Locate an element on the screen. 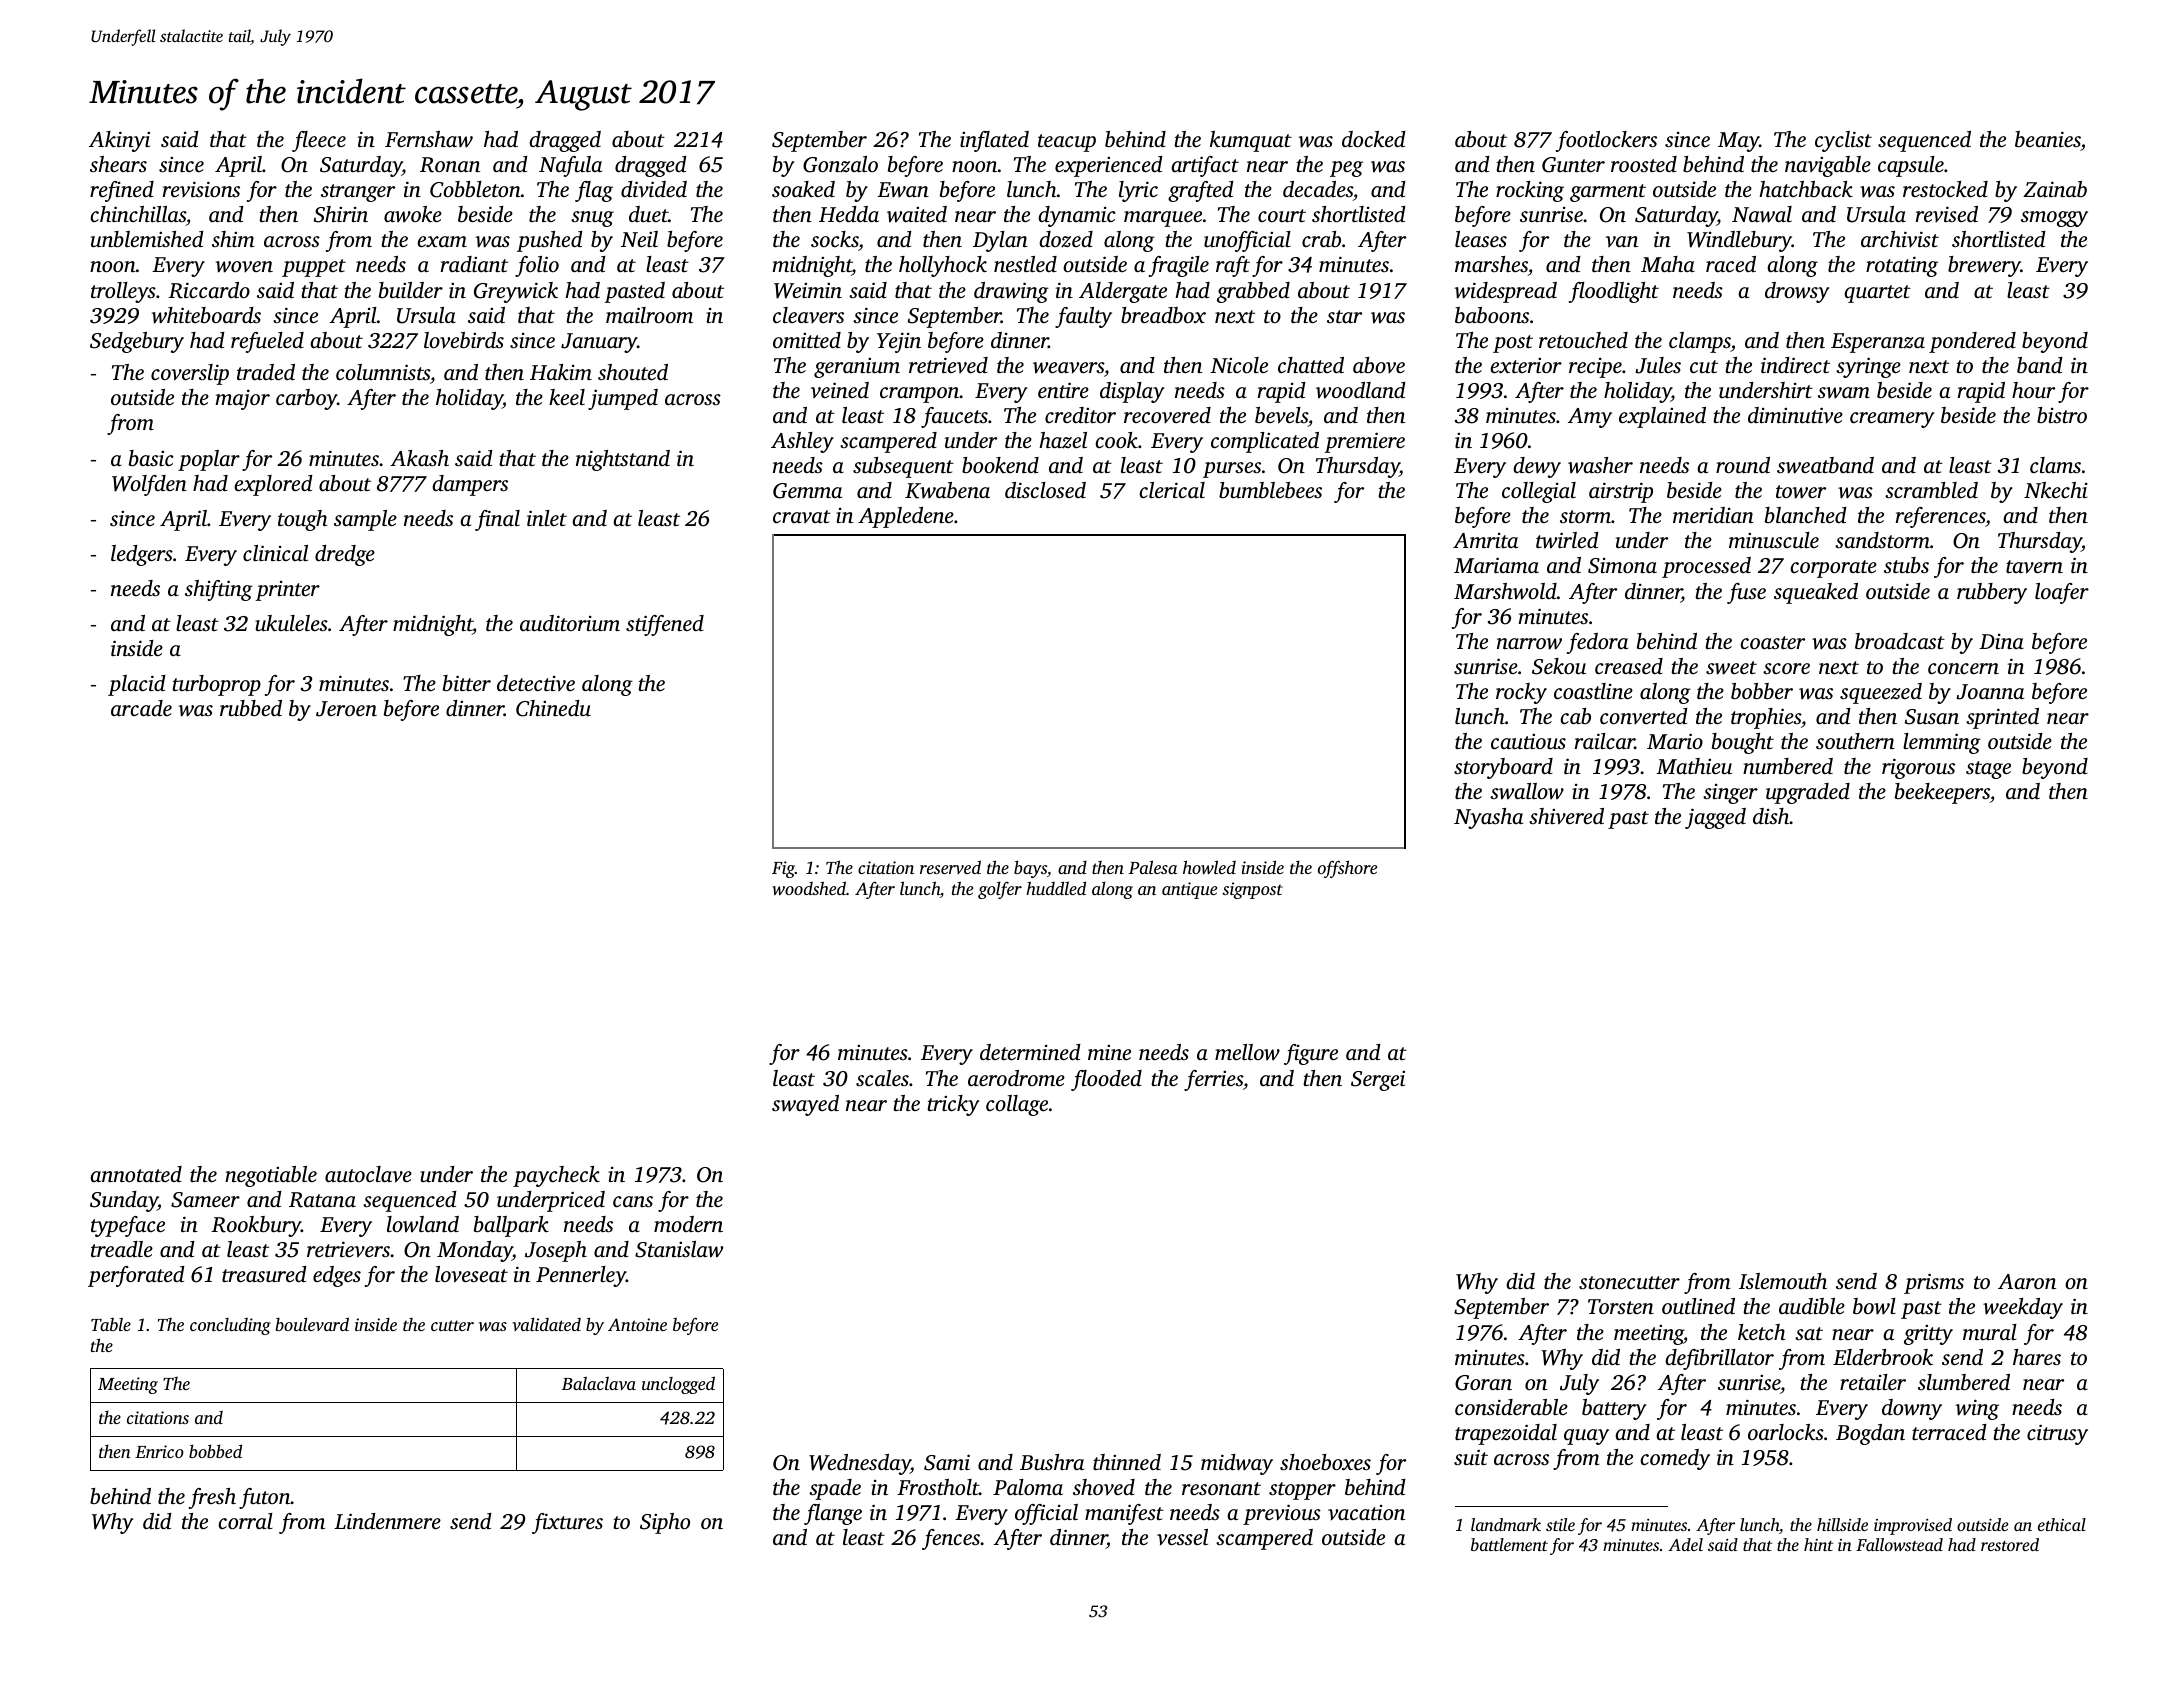 The image size is (2178, 1683). ukuleles is located at coordinates (291, 623).
